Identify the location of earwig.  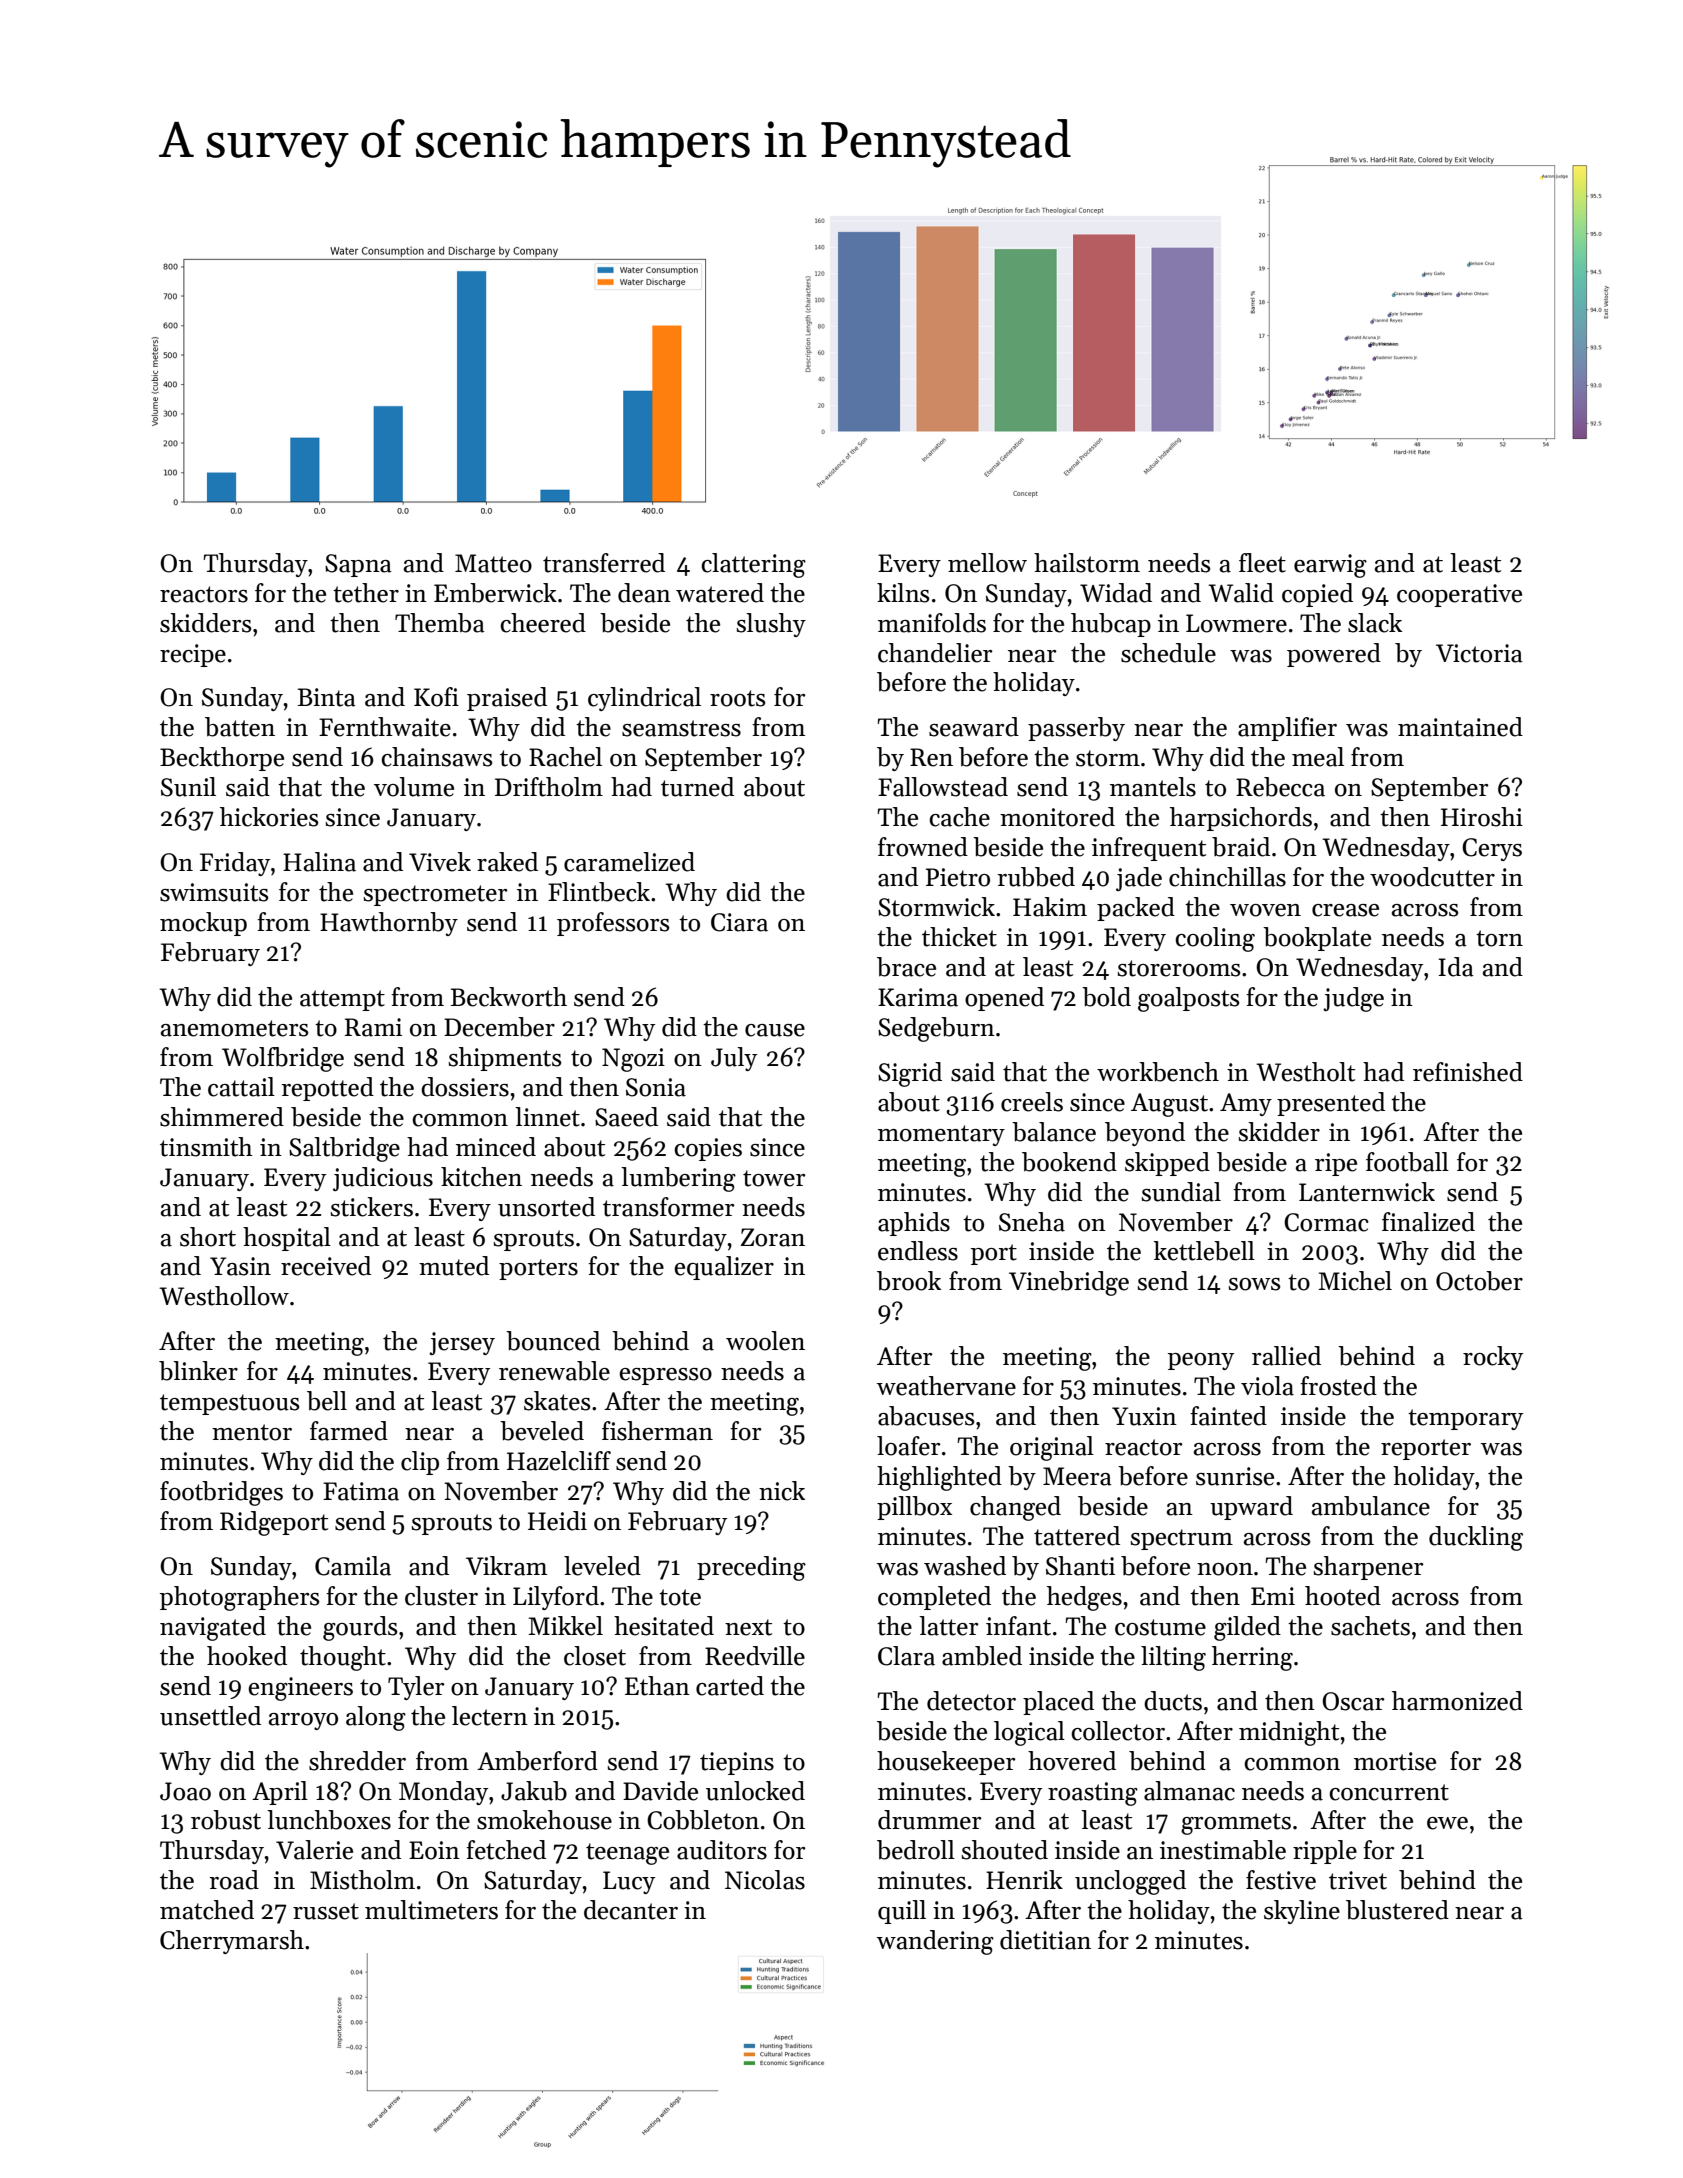
(1330, 566).
